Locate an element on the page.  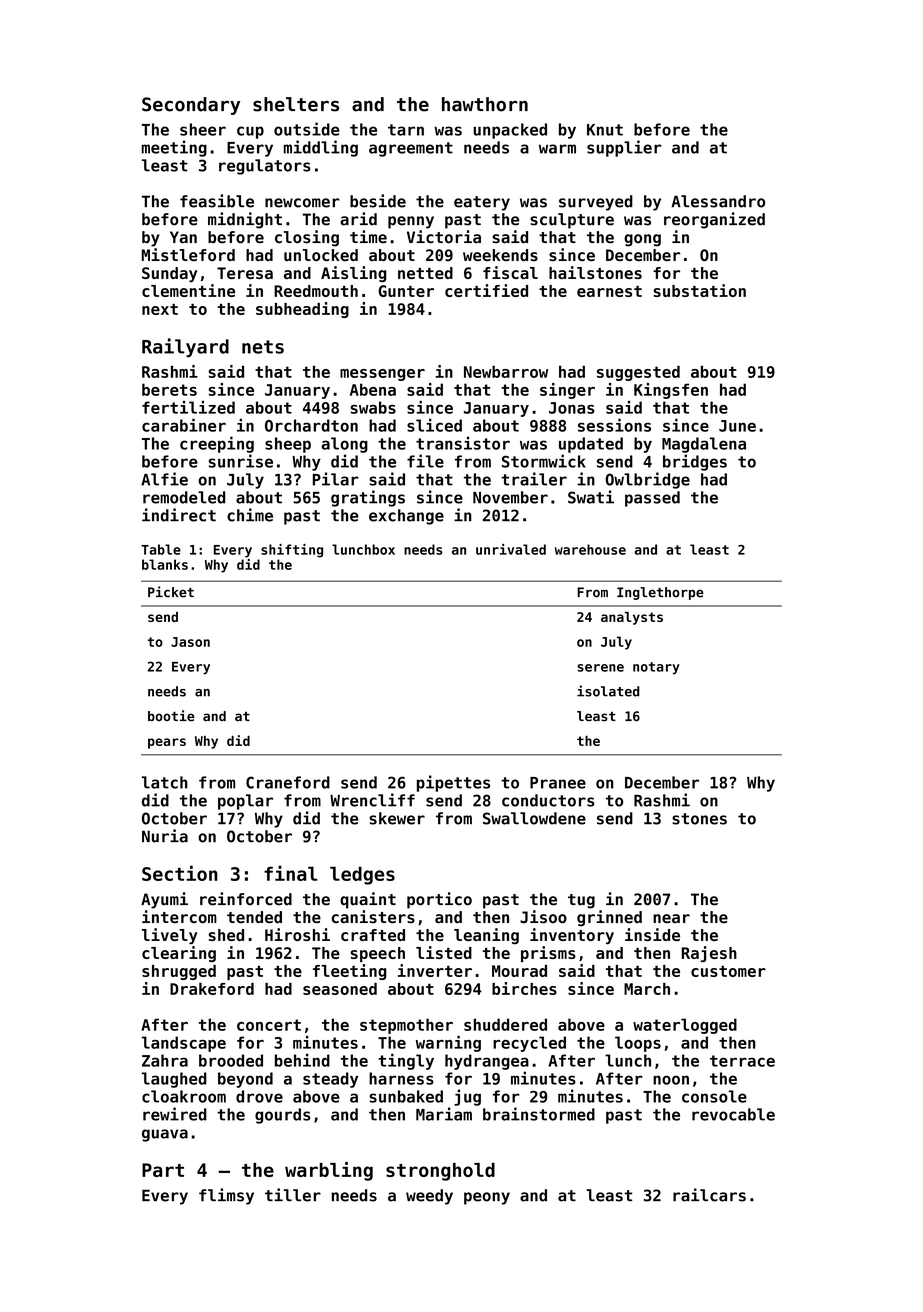
unpacked is located at coordinates (510, 131).
